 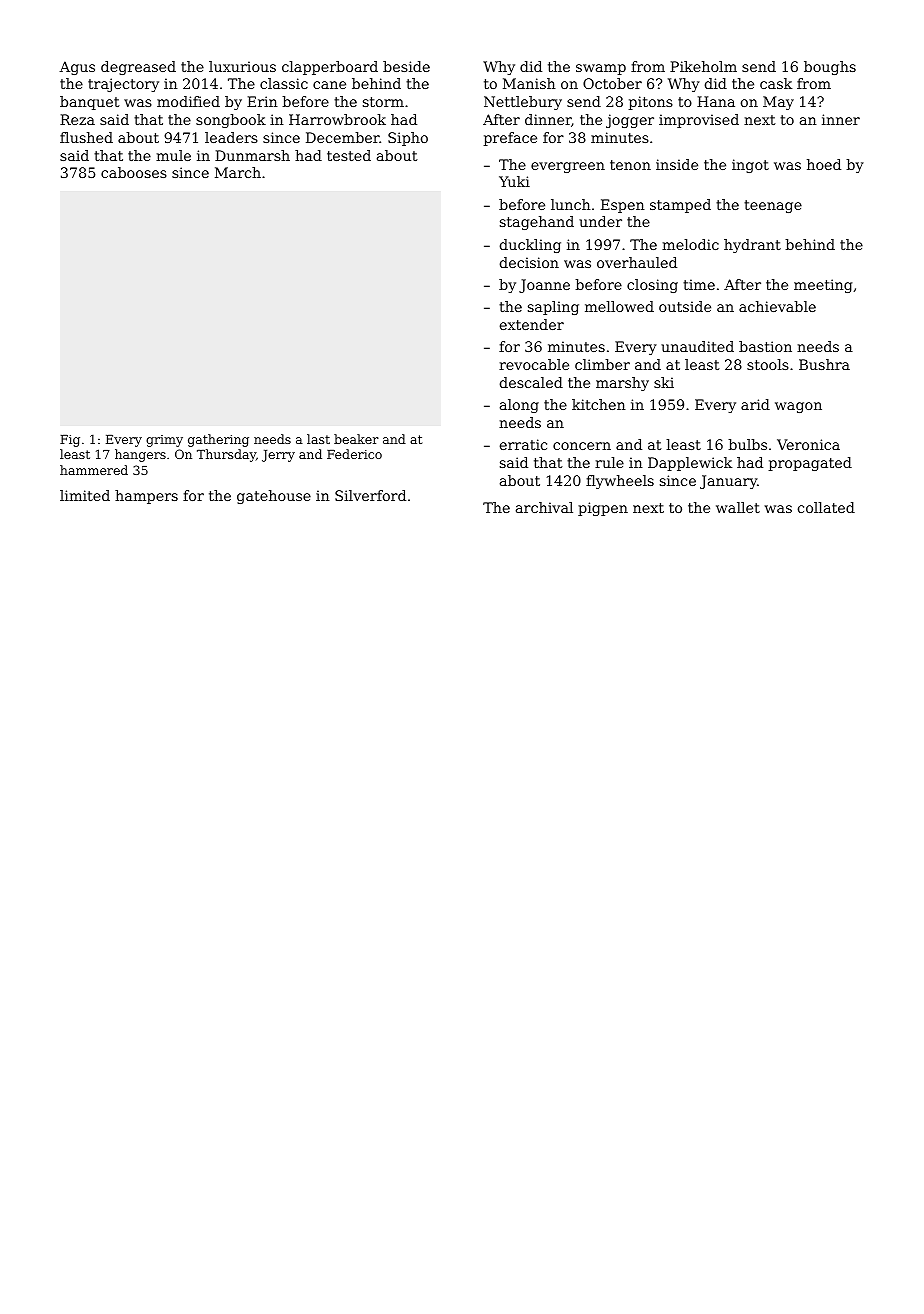 What do you see at coordinates (776, 83) in the image?
I see `cask` at bounding box center [776, 83].
